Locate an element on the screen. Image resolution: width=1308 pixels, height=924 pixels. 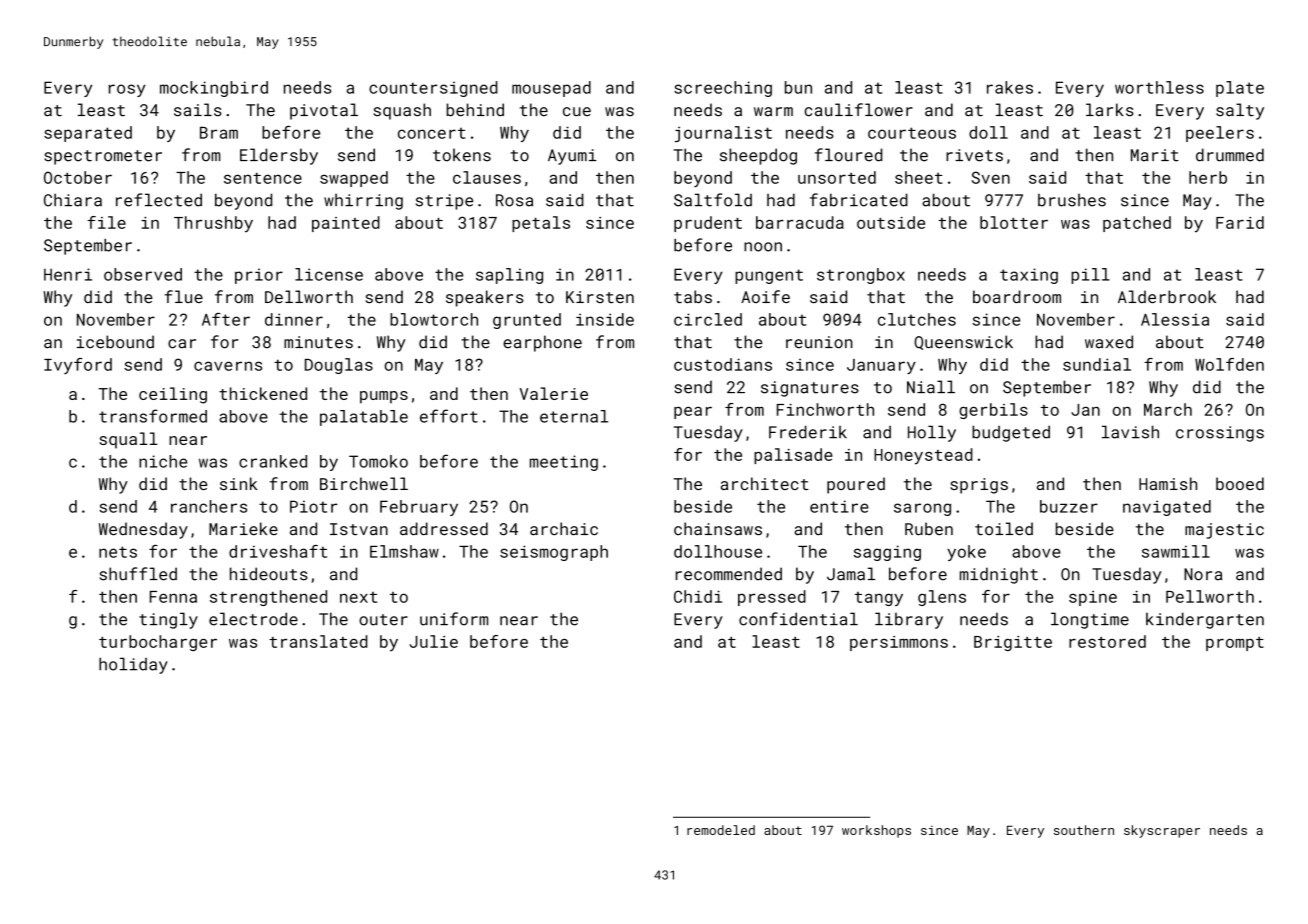
sentence is located at coordinates (263, 178).
